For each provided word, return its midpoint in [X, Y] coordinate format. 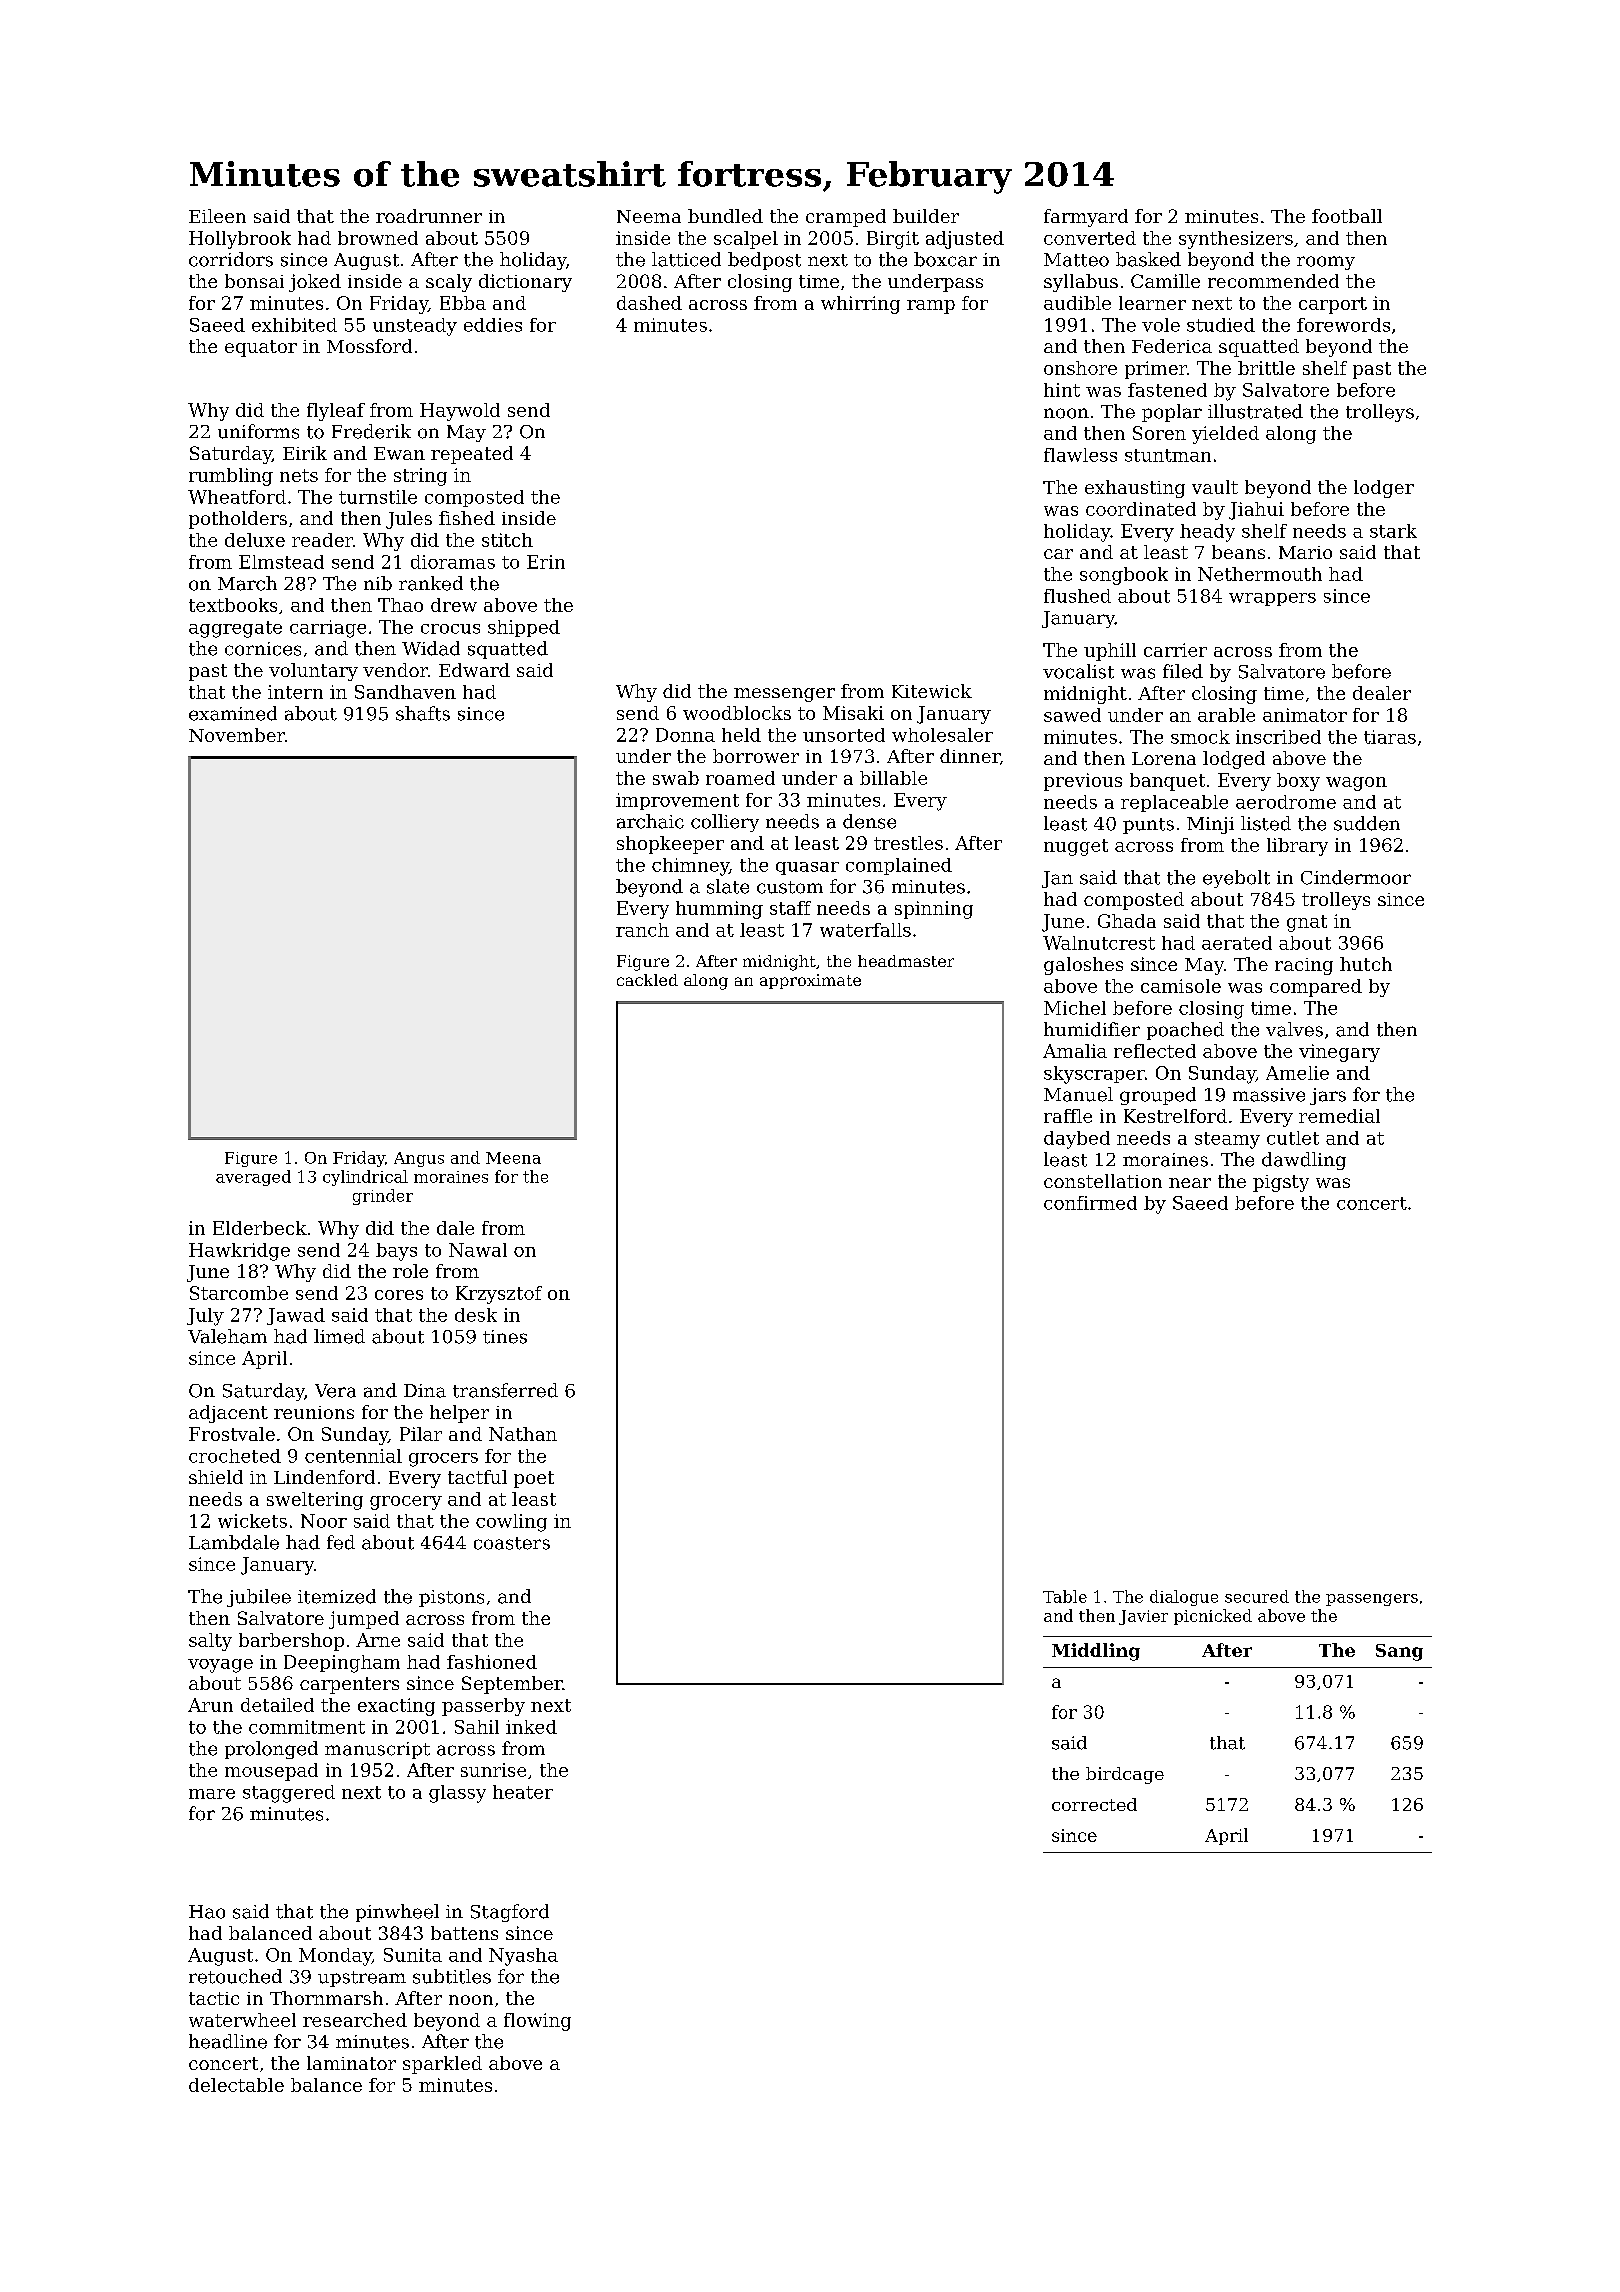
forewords [1343, 325]
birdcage [1125, 1775]
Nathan [523, 1434]
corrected [1094, 1804]
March [247, 583]
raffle [1068, 1116]
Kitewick [932, 691]
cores [399, 1295]
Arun [210, 1705]
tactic [214, 1998]
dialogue [1184, 1598]
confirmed [1090, 1203]
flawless [1080, 455]
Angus [419, 1159]
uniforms [258, 431]
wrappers [1272, 599]
